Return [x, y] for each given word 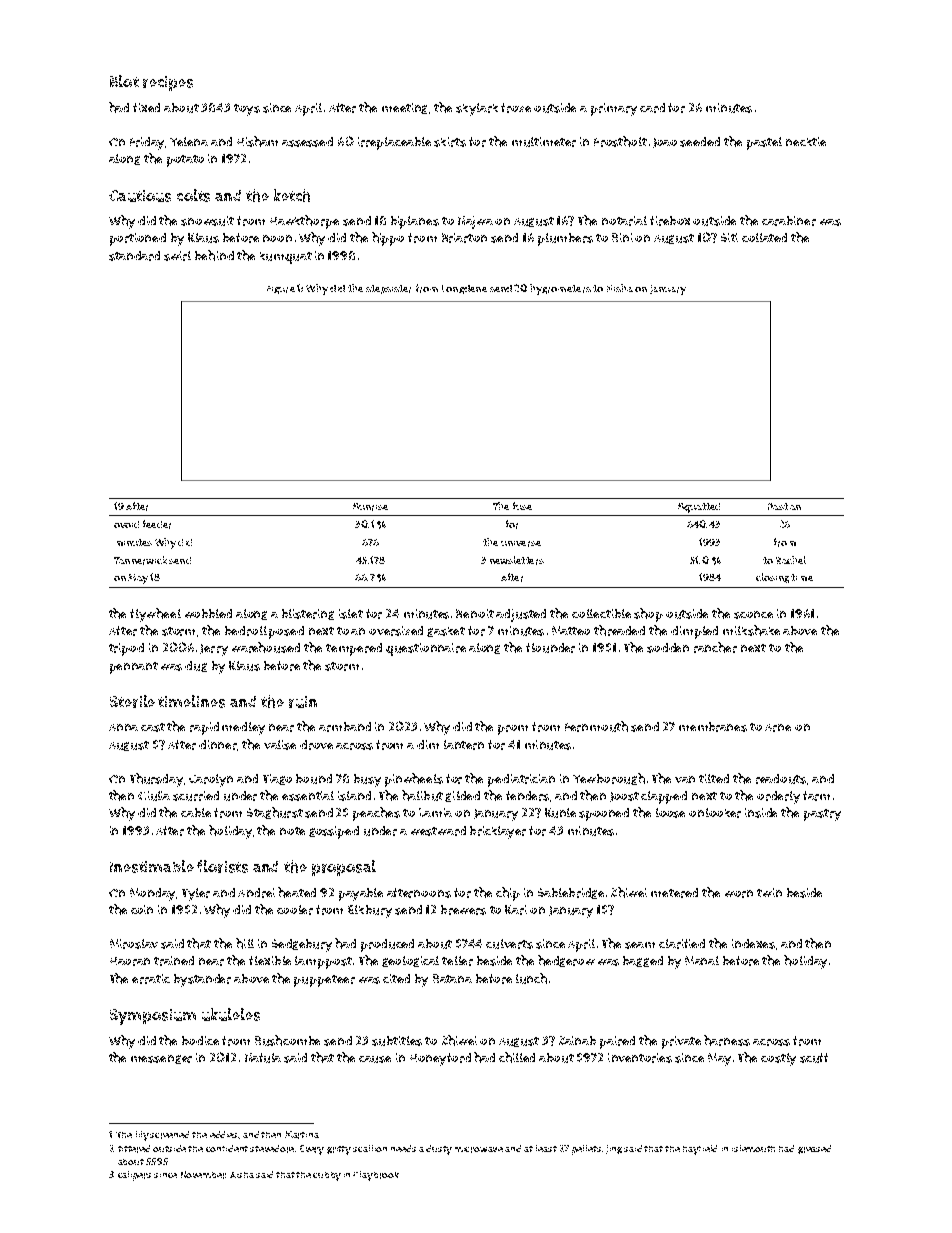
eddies [224, 1134]
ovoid [126, 524]
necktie [806, 141]
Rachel [791, 560]
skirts [450, 142]
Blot [124, 81]
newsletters [517, 560]
